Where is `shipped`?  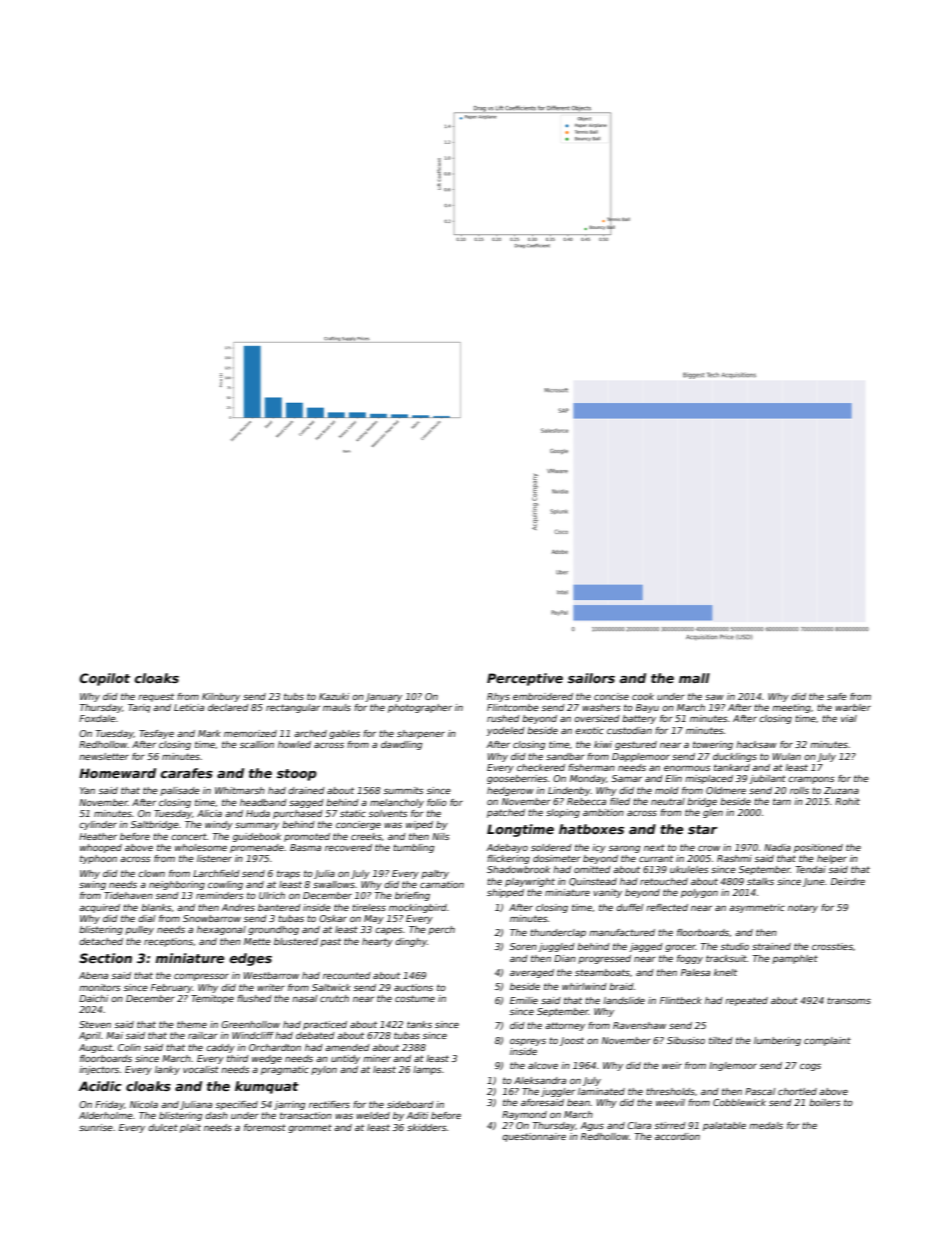
shipped is located at coordinates (505, 893).
